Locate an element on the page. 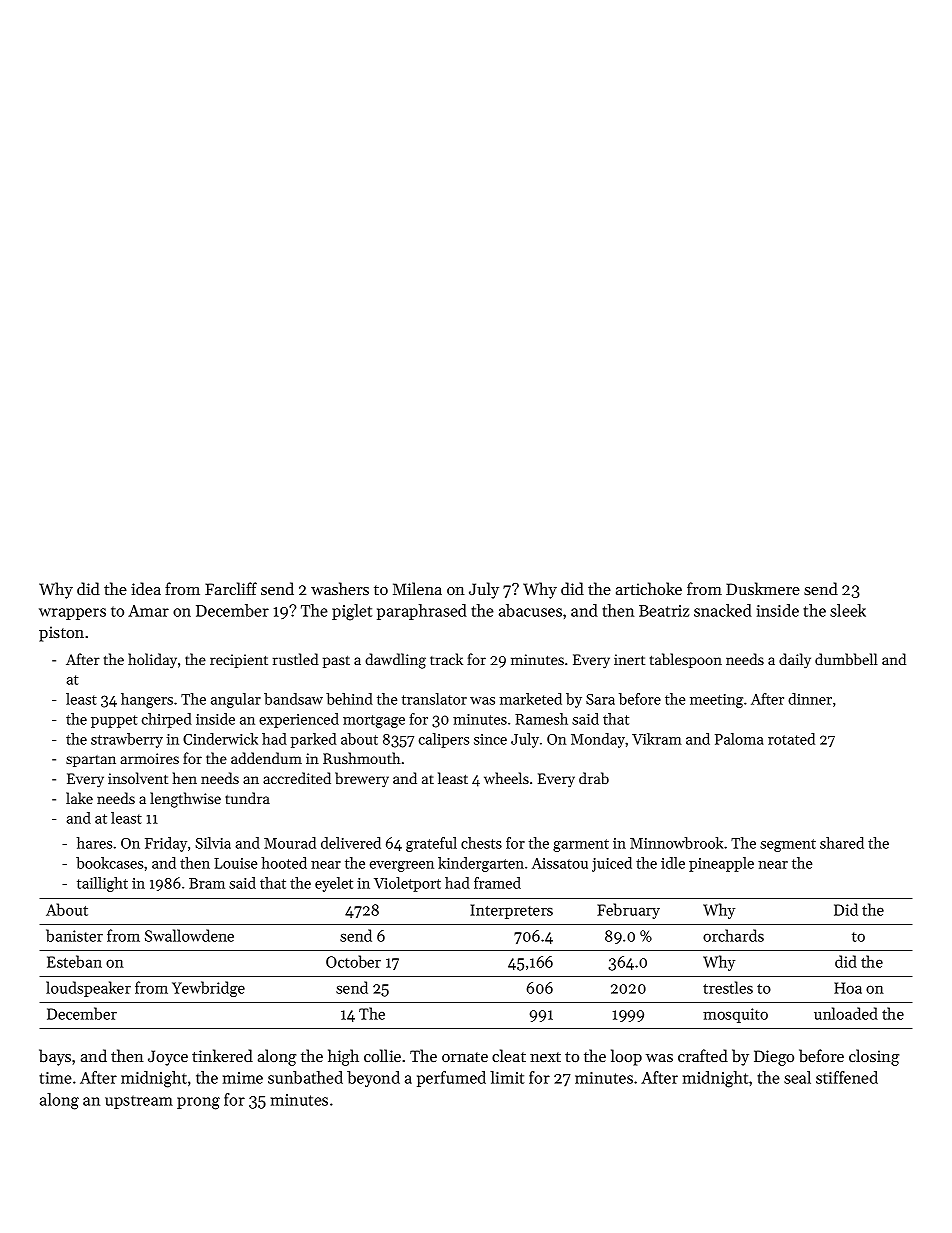 The image size is (952, 1233). artichoke is located at coordinates (649, 588).
